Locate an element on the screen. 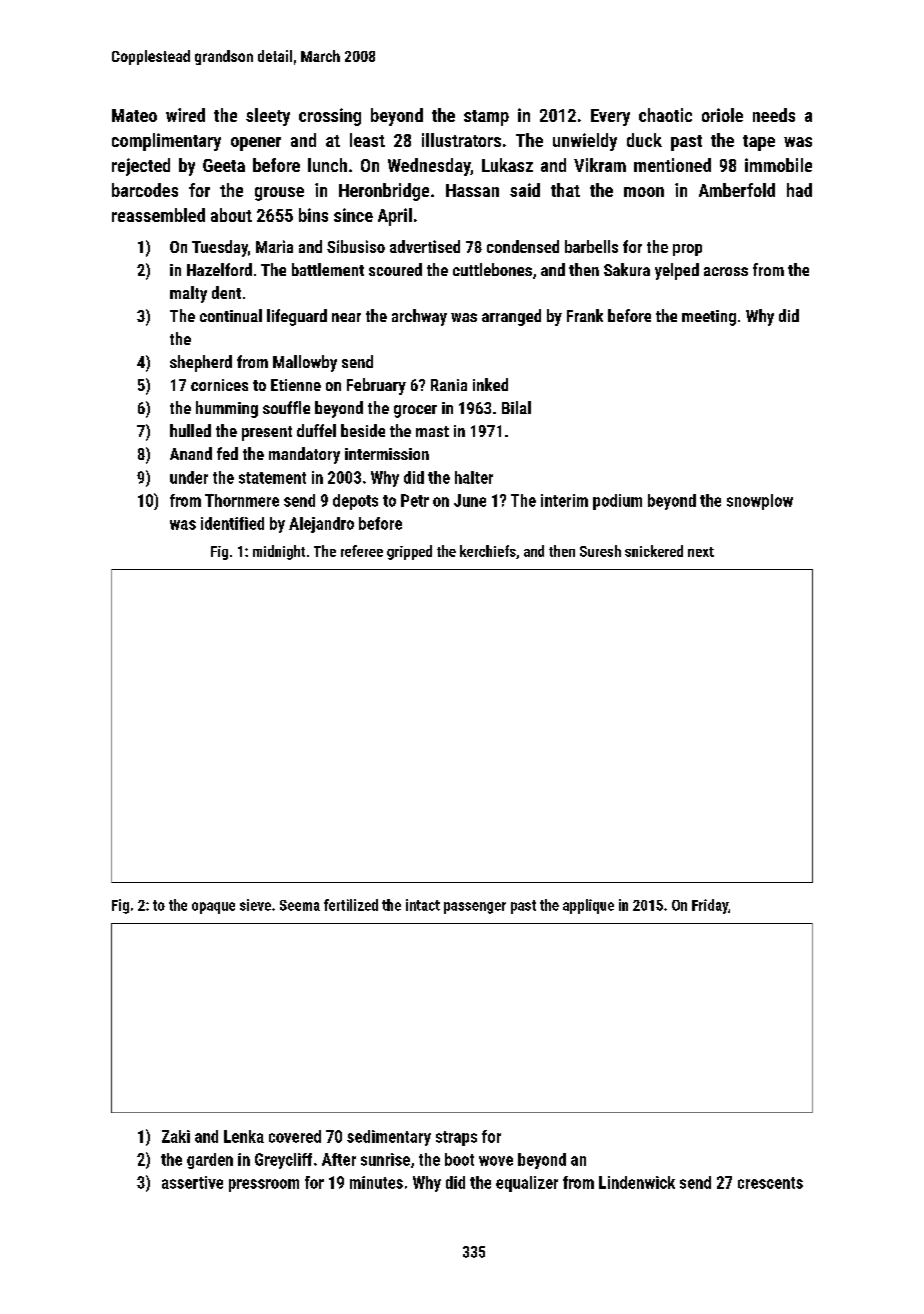 This screenshot has height=1314, width=924. continual is located at coordinates (231, 315).
